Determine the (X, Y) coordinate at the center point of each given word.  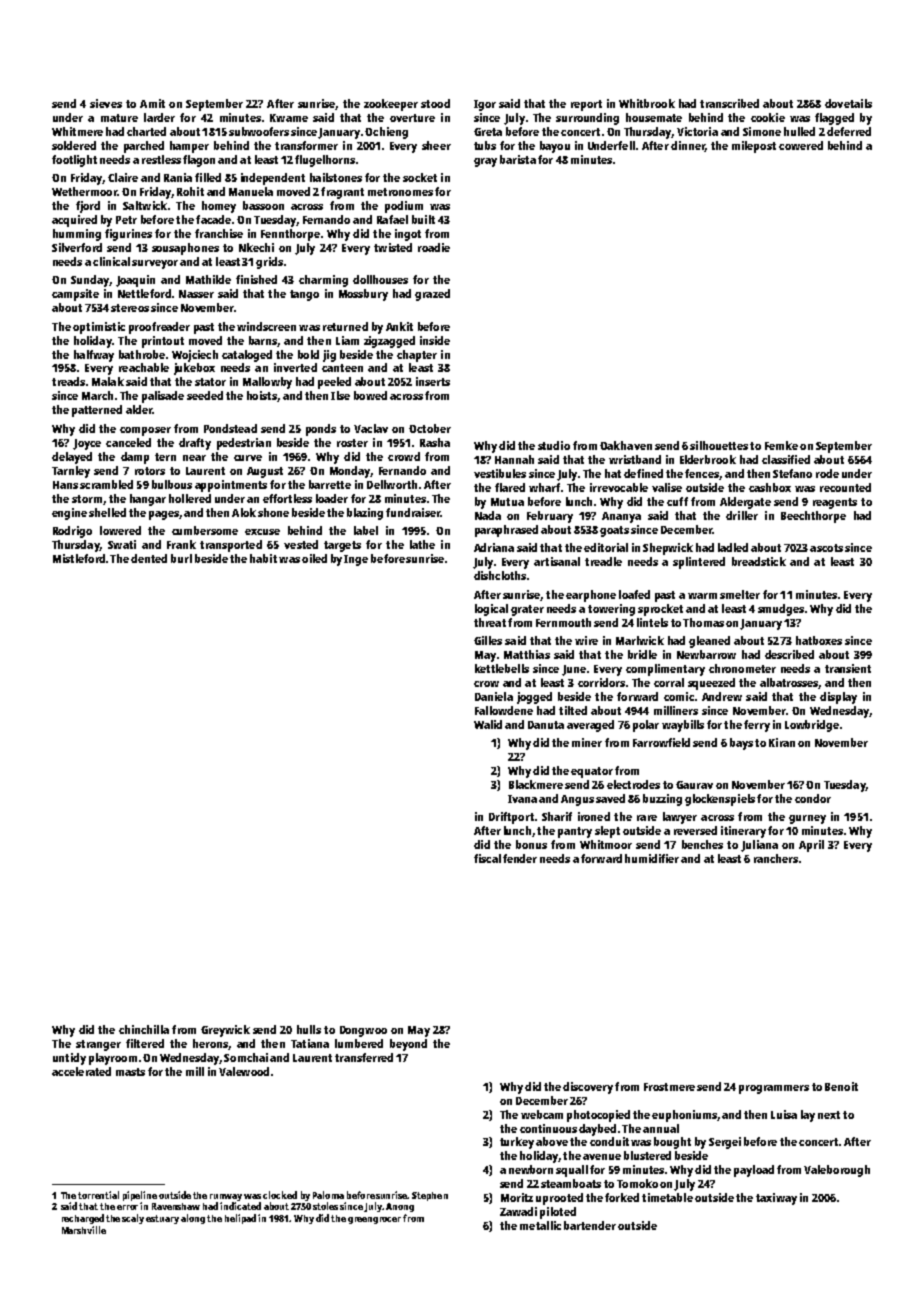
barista (518, 159)
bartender (590, 1225)
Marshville (84, 1230)
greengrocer (374, 1220)
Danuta (546, 725)
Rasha (435, 442)
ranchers (776, 858)
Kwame (289, 118)
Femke (781, 445)
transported (231, 546)
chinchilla (144, 1029)
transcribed (729, 103)
